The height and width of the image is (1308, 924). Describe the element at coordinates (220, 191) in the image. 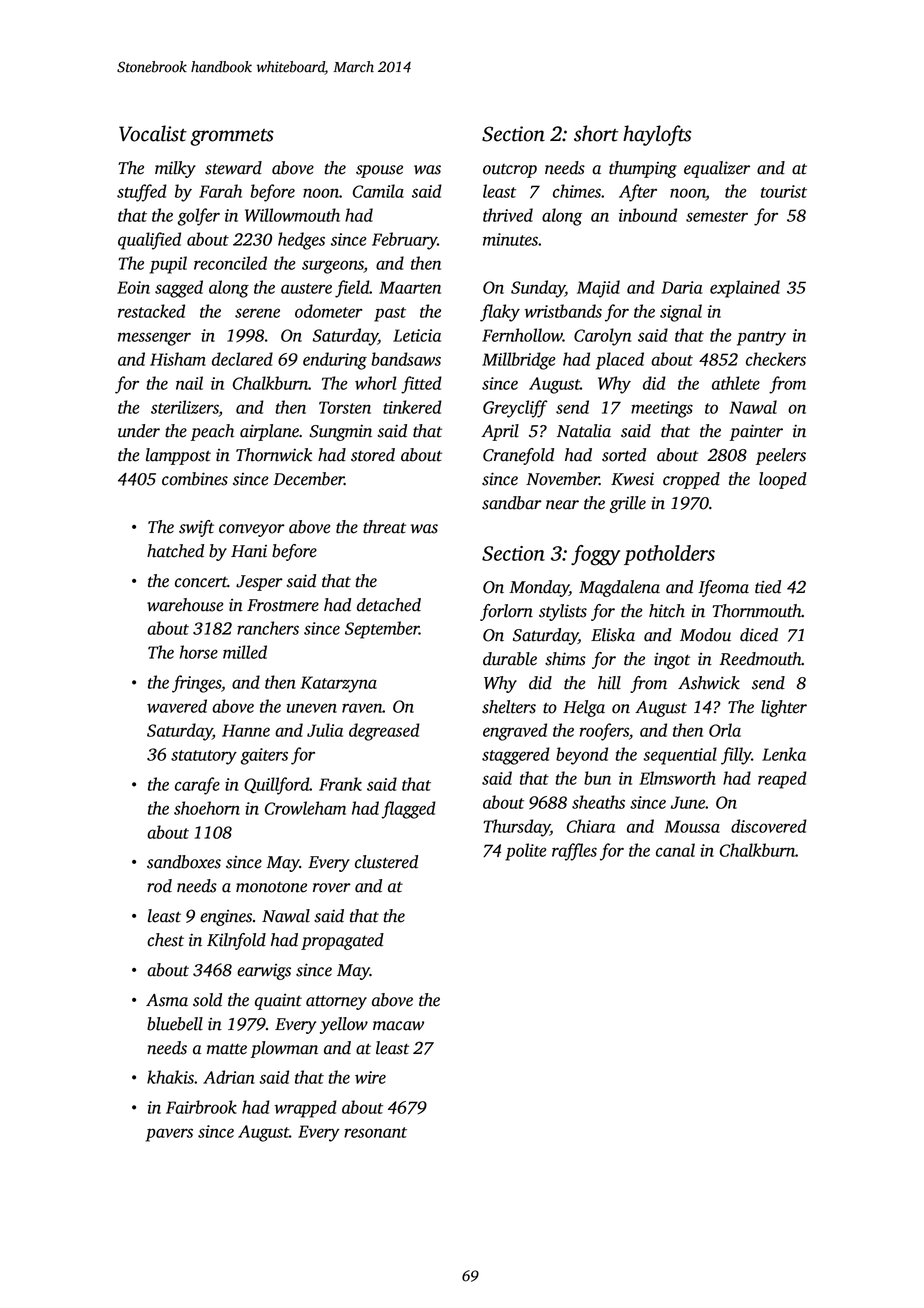

I see `Farah` at that location.
